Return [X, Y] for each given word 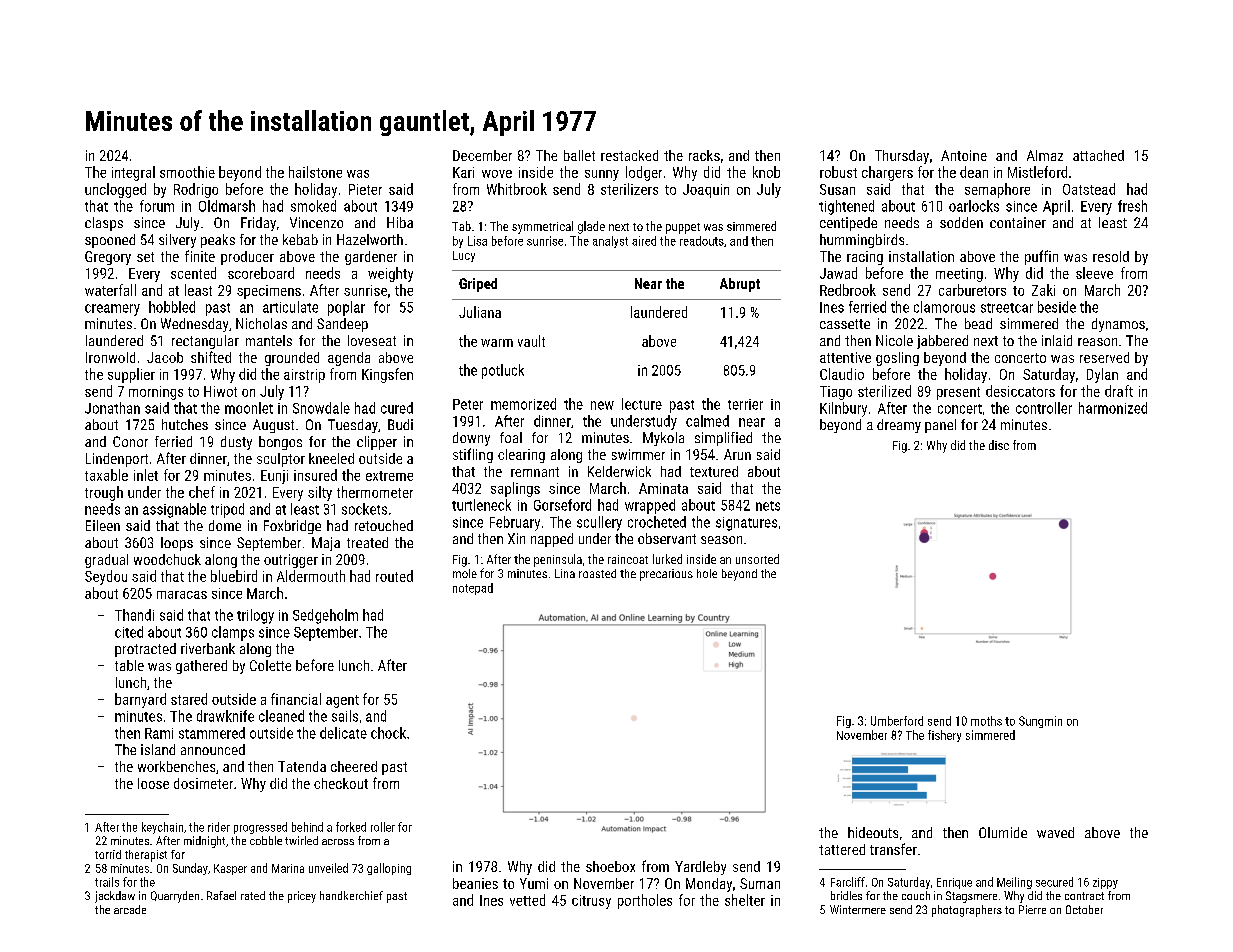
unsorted [757, 559]
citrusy [591, 902]
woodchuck [167, 559]
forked [351, 827]
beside [1057, 307]
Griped [478, 285]
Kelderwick [619, 471]
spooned [110, 241]
